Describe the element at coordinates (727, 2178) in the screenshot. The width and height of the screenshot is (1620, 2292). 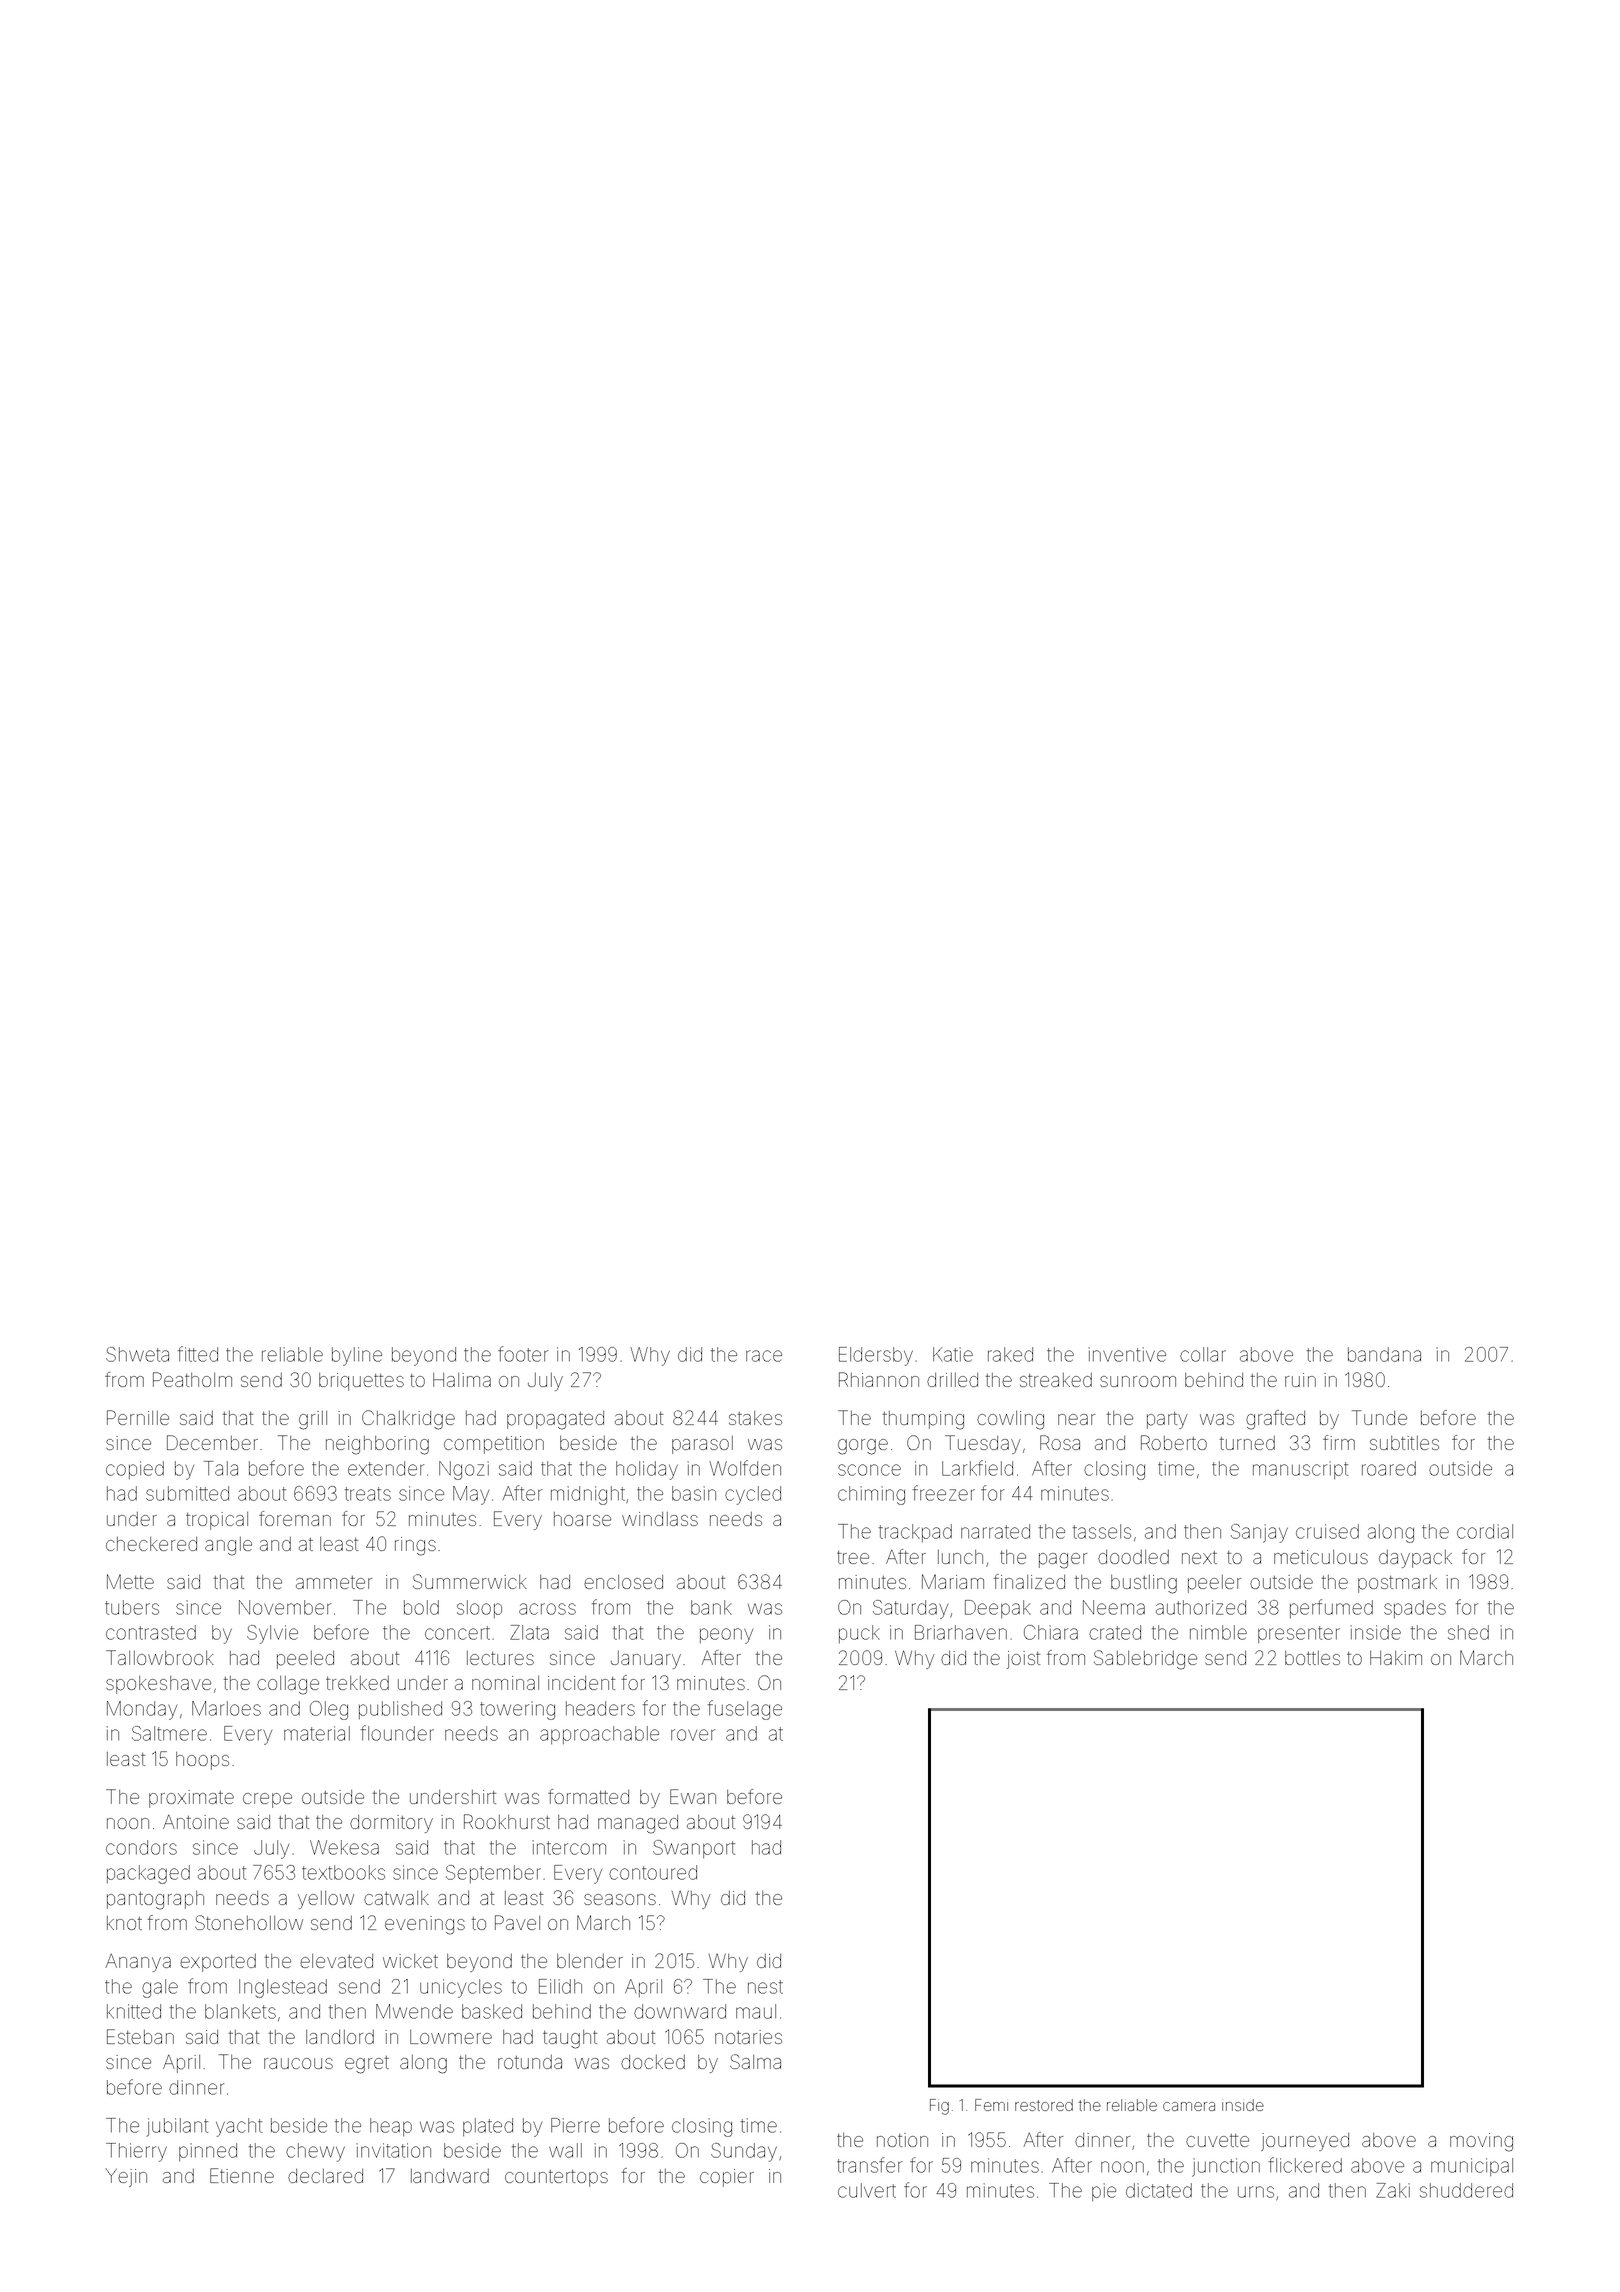
I see `copier` at that location.
